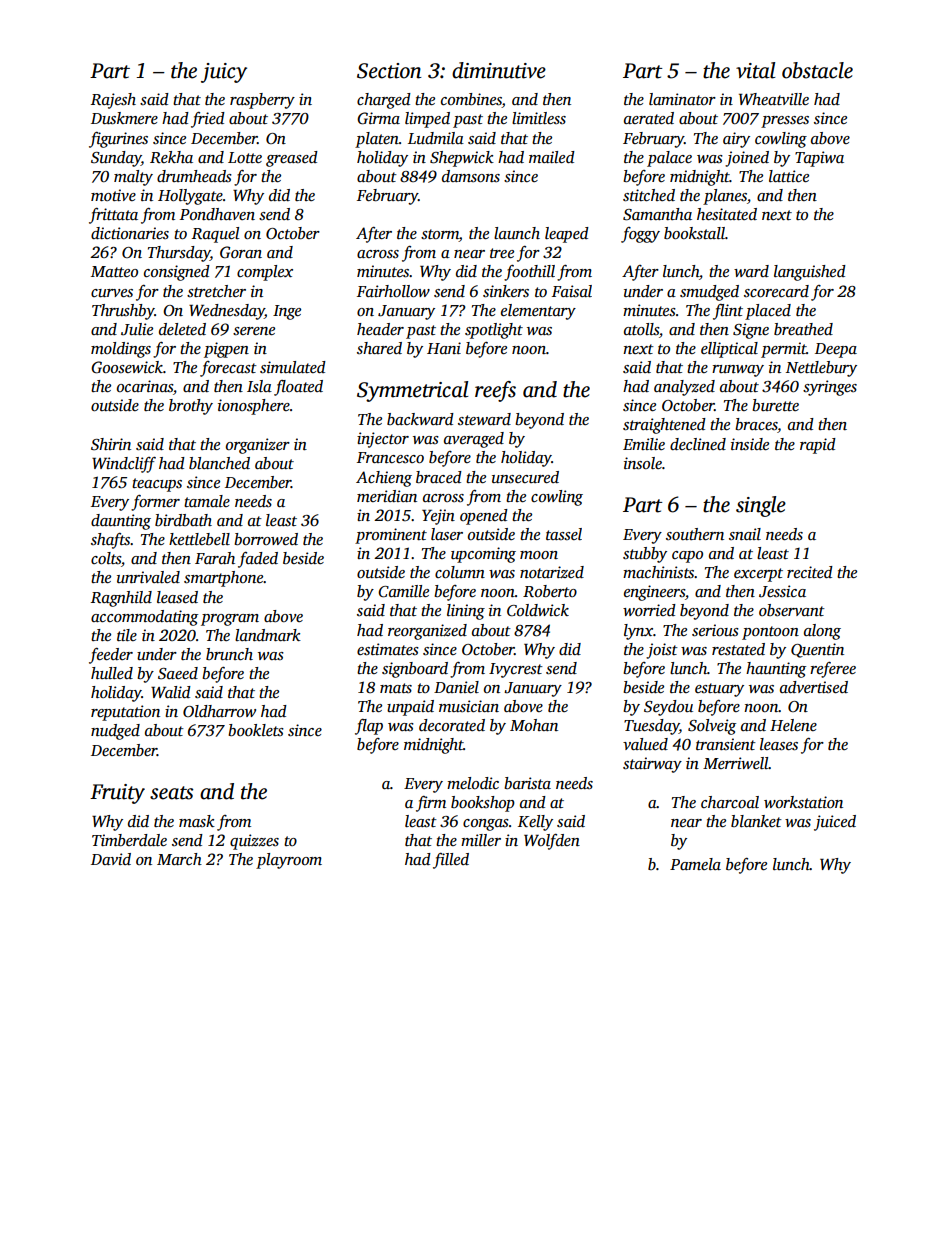  I want to click on languished, so click(810, 273).
